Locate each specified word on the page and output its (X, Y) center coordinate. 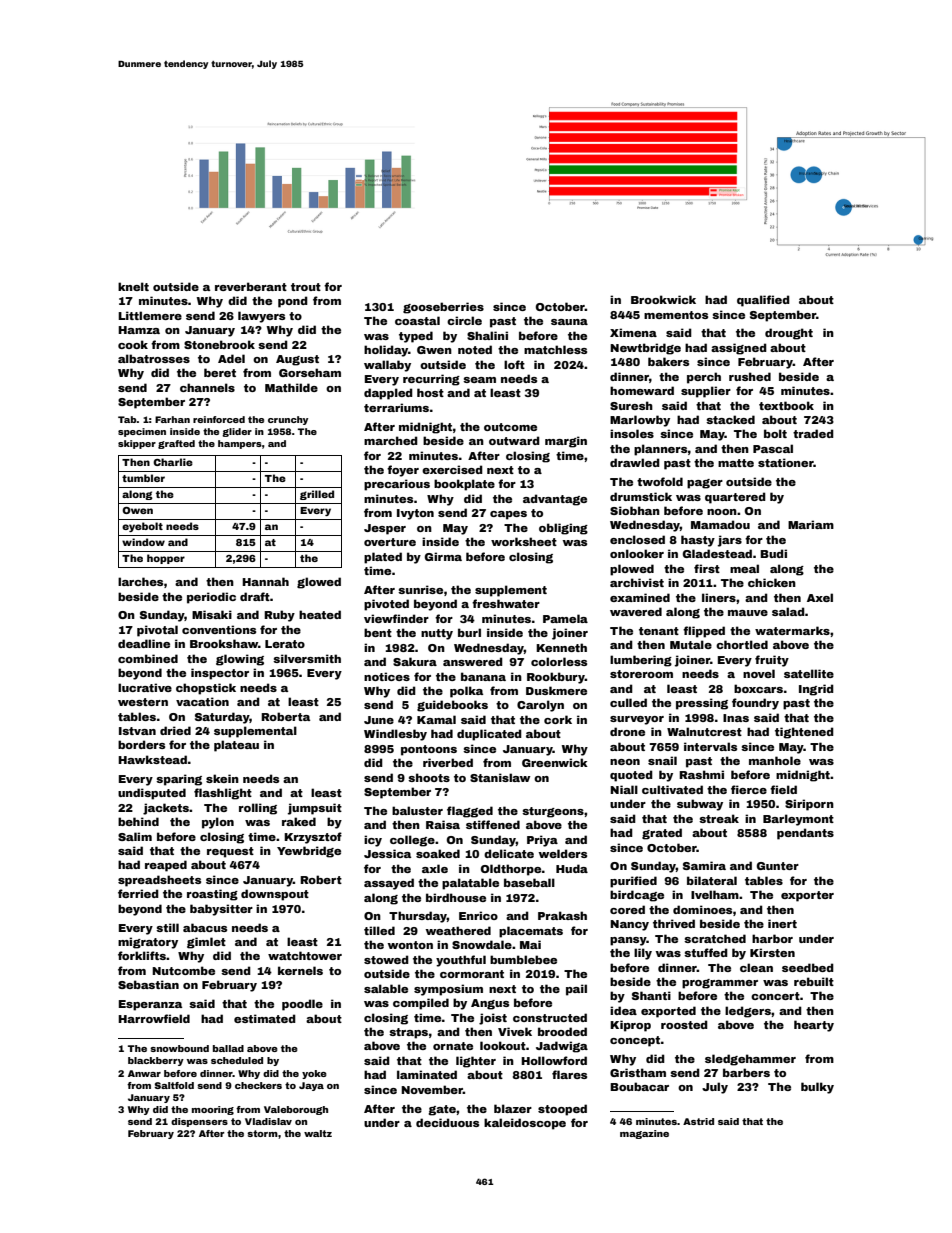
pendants (805, 834)
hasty (698, 541)
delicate (509, 853)
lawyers (261, 317)
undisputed (152, 794)
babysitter (221, 910)
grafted (176, 444)
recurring (431, 380)
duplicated (489, 735)
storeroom (641, 674)
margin (566, 442)
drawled (635, 462)
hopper (166, 559)
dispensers (199, 1122)
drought (789, 334)
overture (390, 542)
